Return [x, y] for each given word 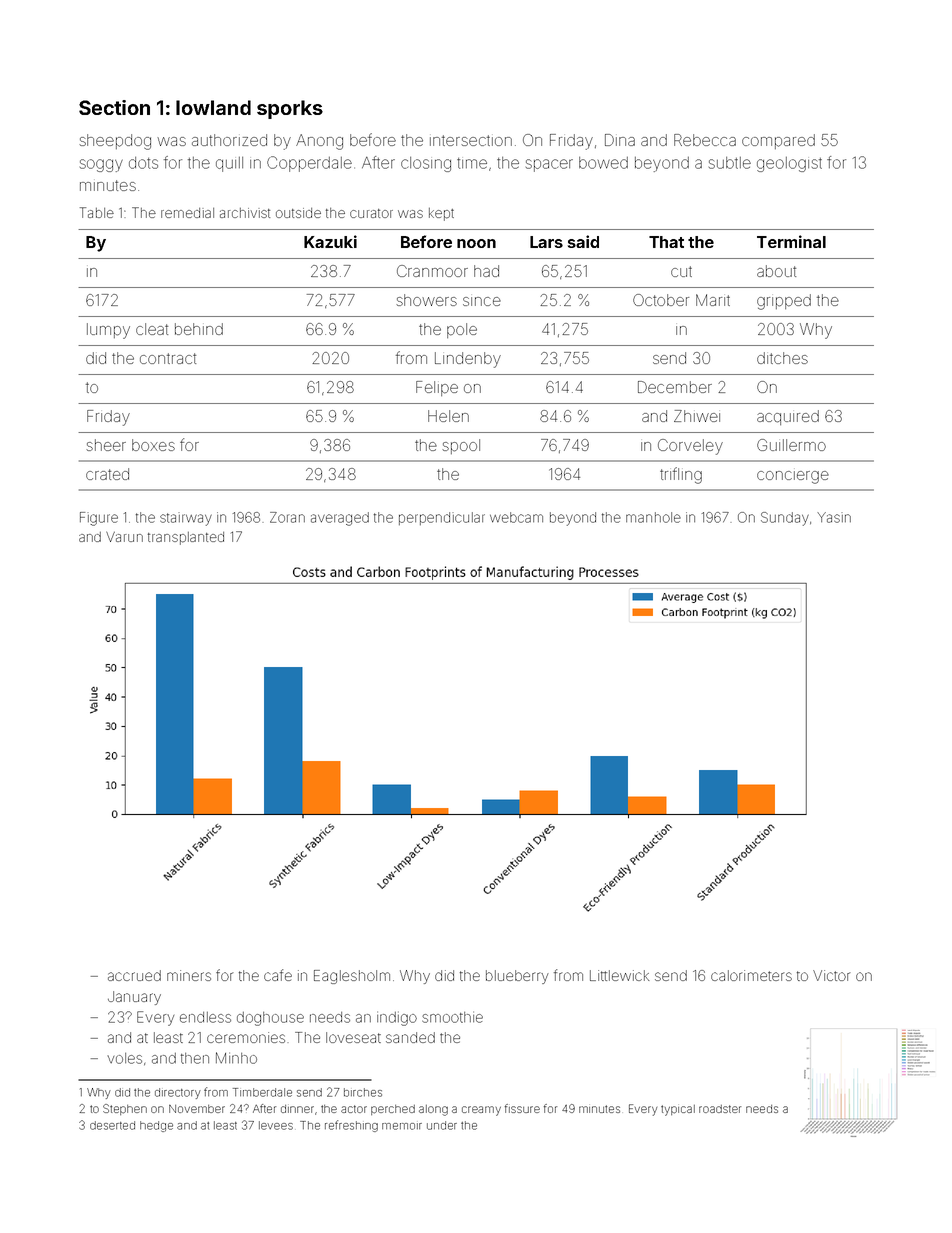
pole [462, 330]
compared [778, 141]
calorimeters [751, 975]
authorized [229, 140]
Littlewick [620, 975]
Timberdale [262, 1092]
